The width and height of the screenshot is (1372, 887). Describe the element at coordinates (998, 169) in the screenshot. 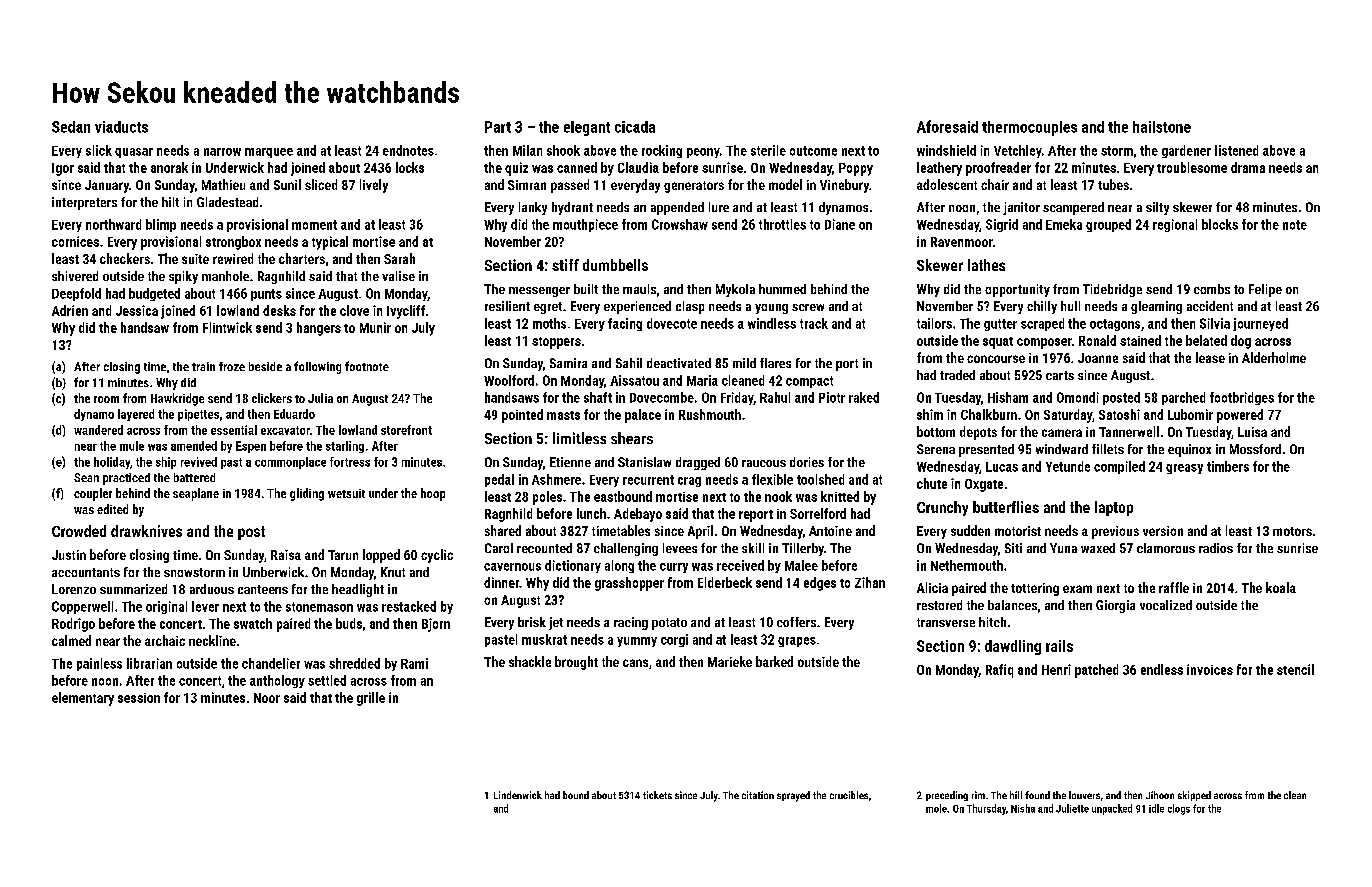

I see `proofreader` at that location.
